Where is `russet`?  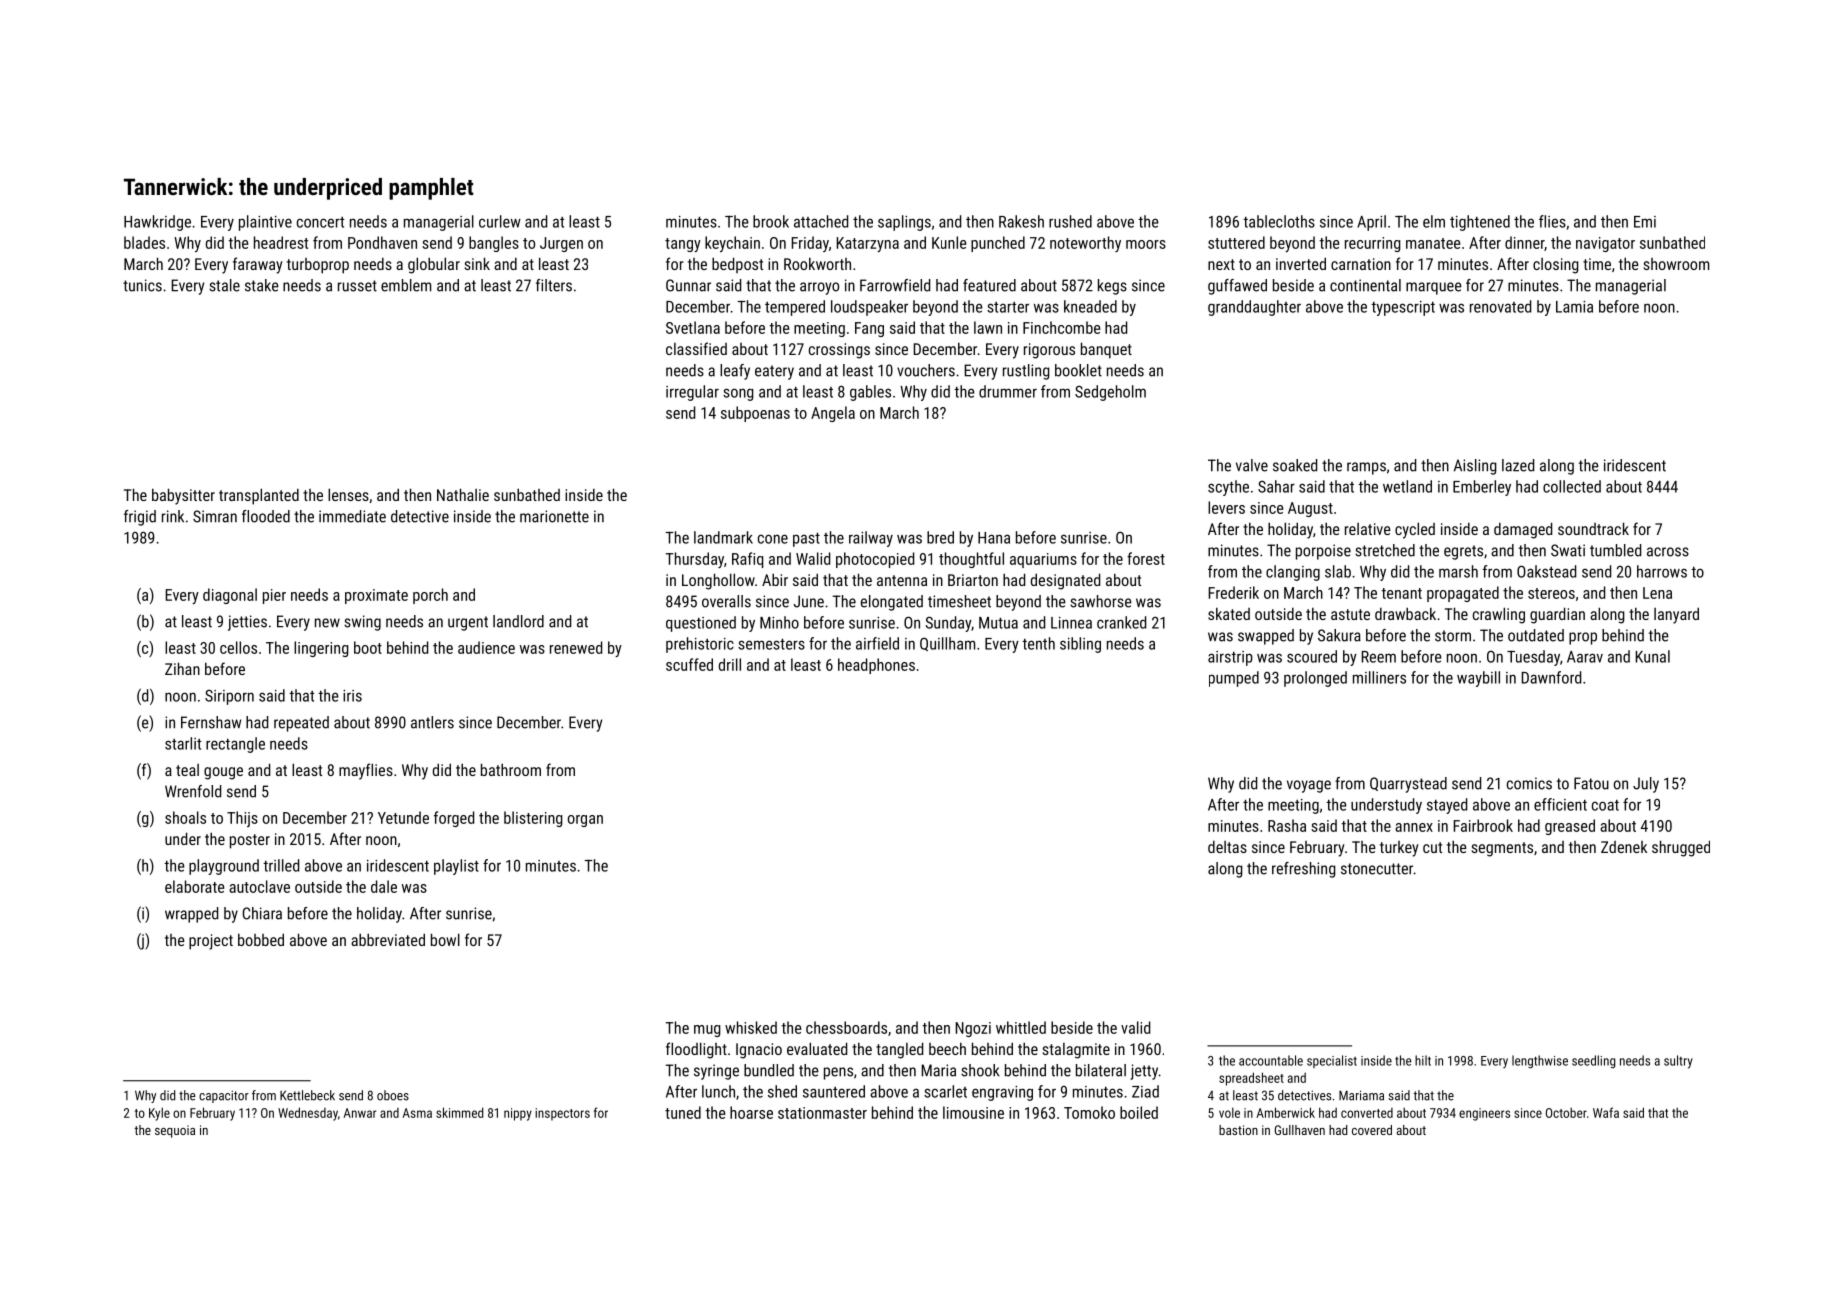
russet is located at coordinates (357, 286).
